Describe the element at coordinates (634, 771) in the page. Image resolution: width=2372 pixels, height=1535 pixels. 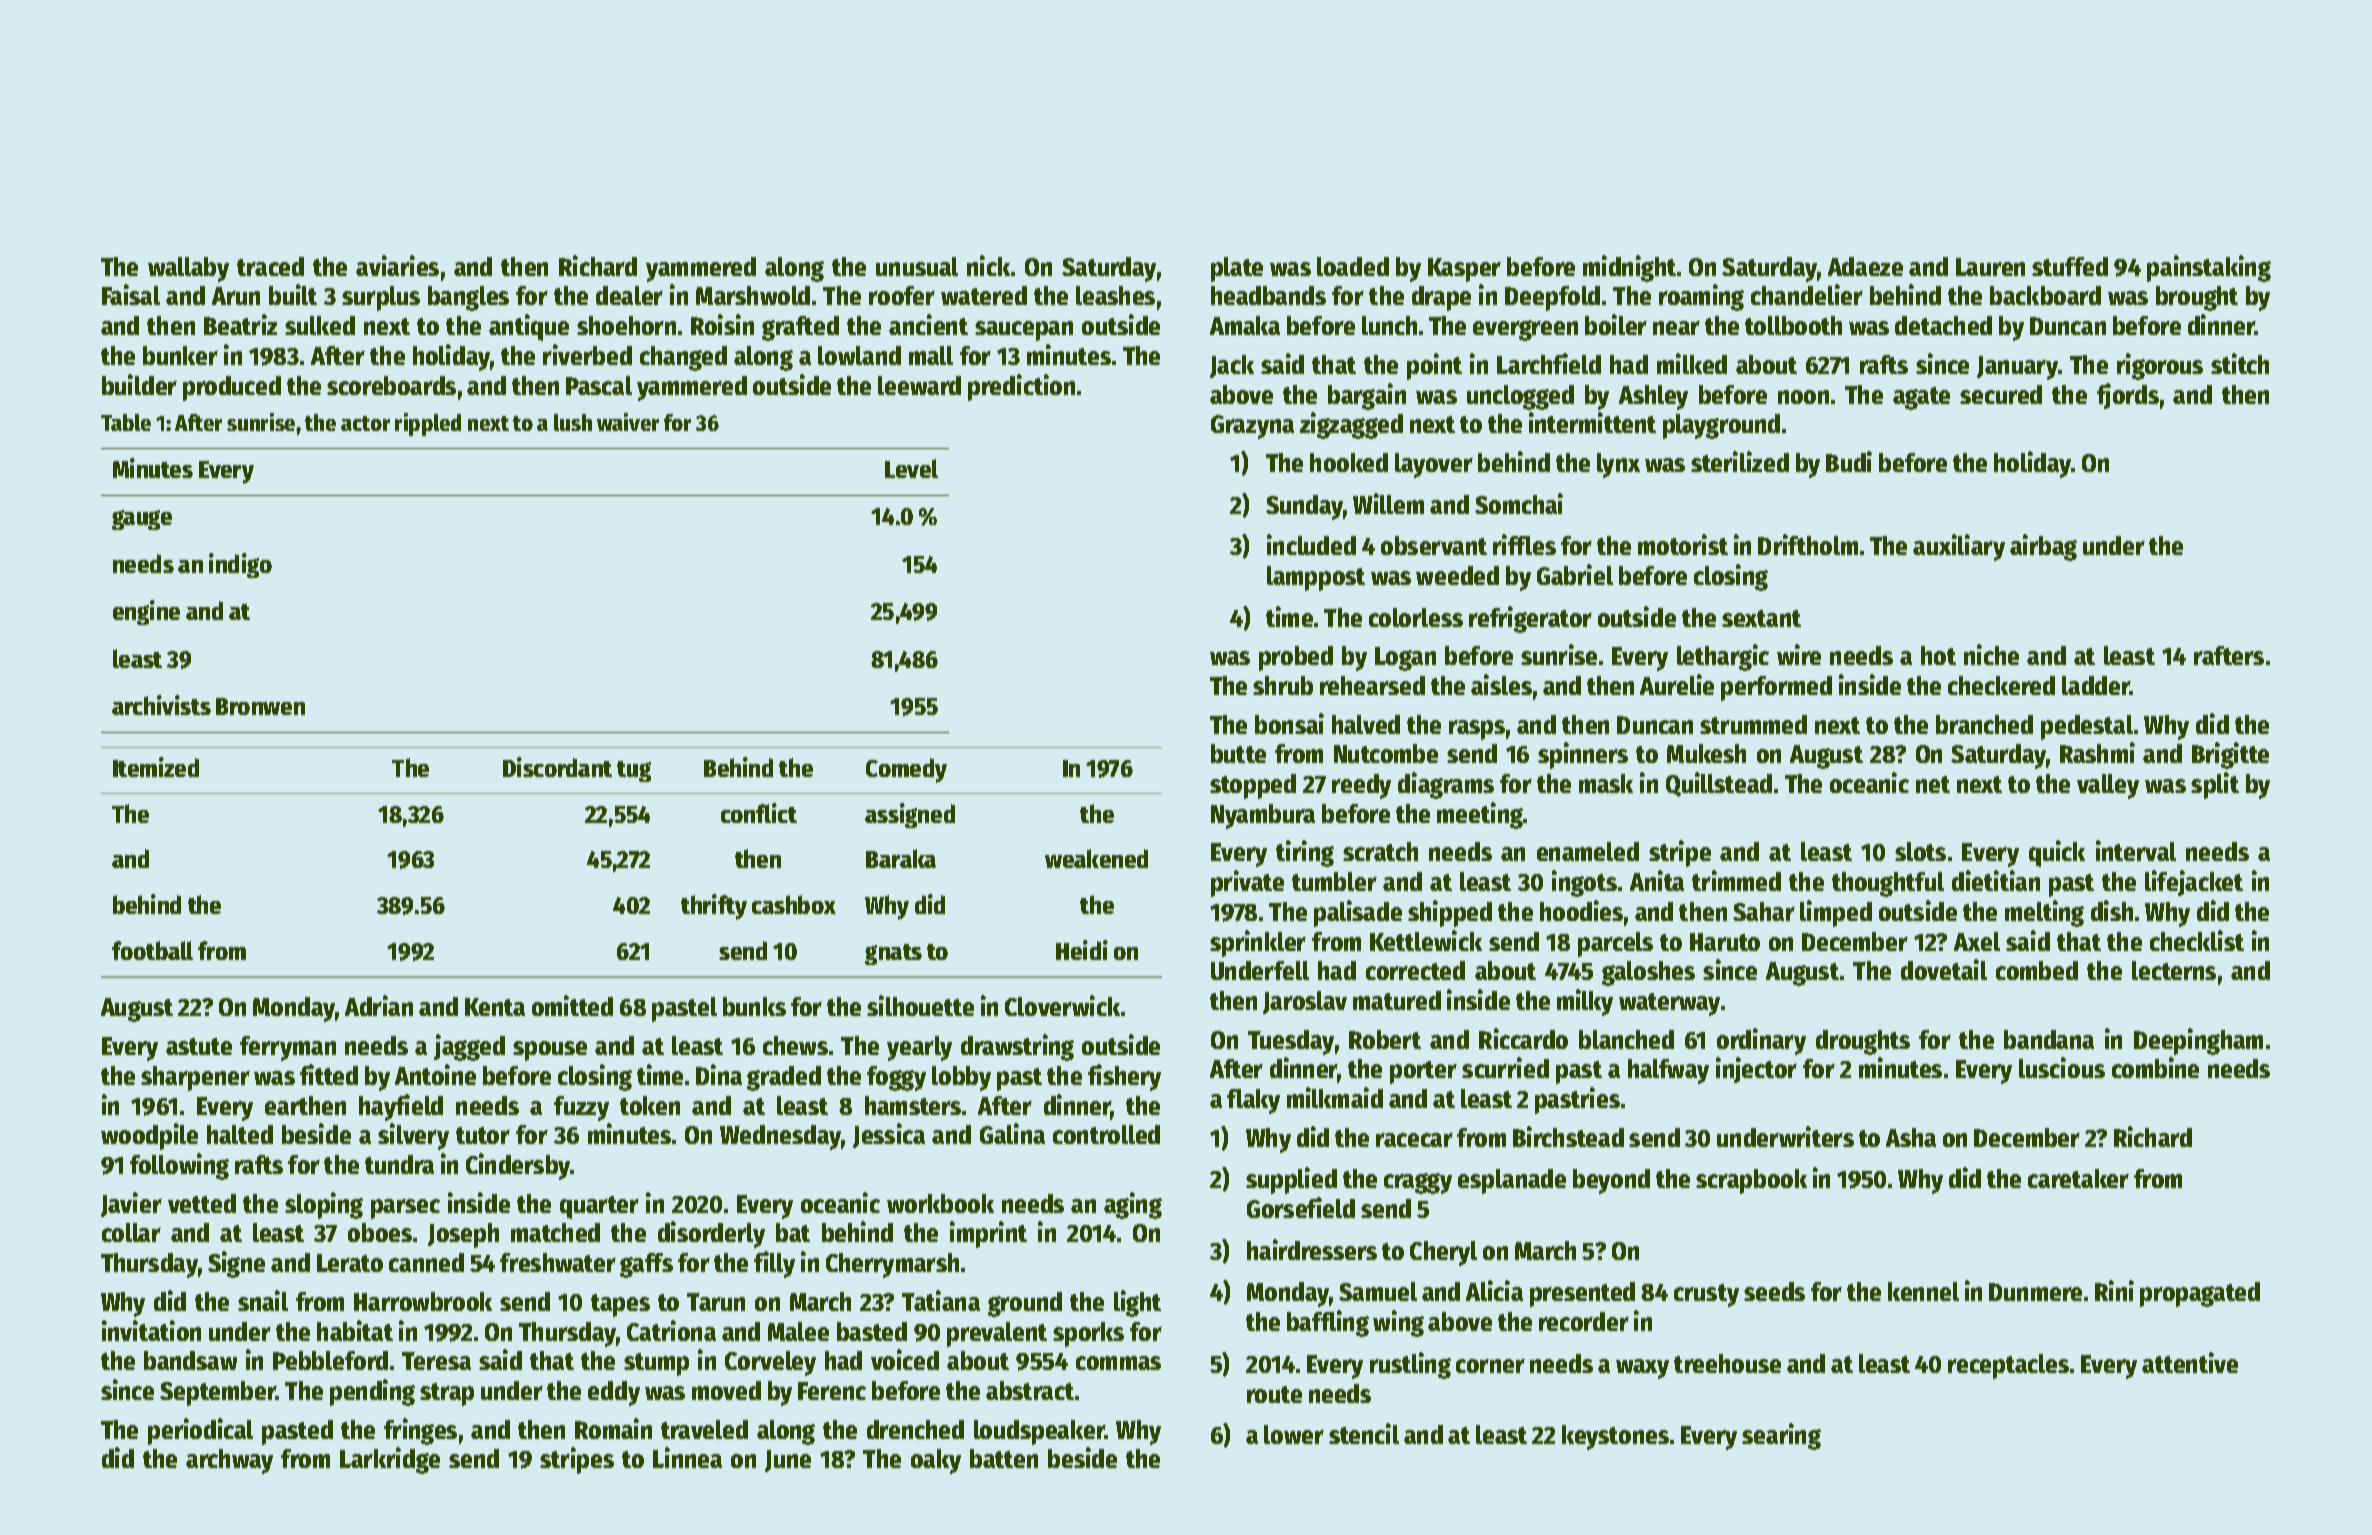
I see `tug` at that location.
